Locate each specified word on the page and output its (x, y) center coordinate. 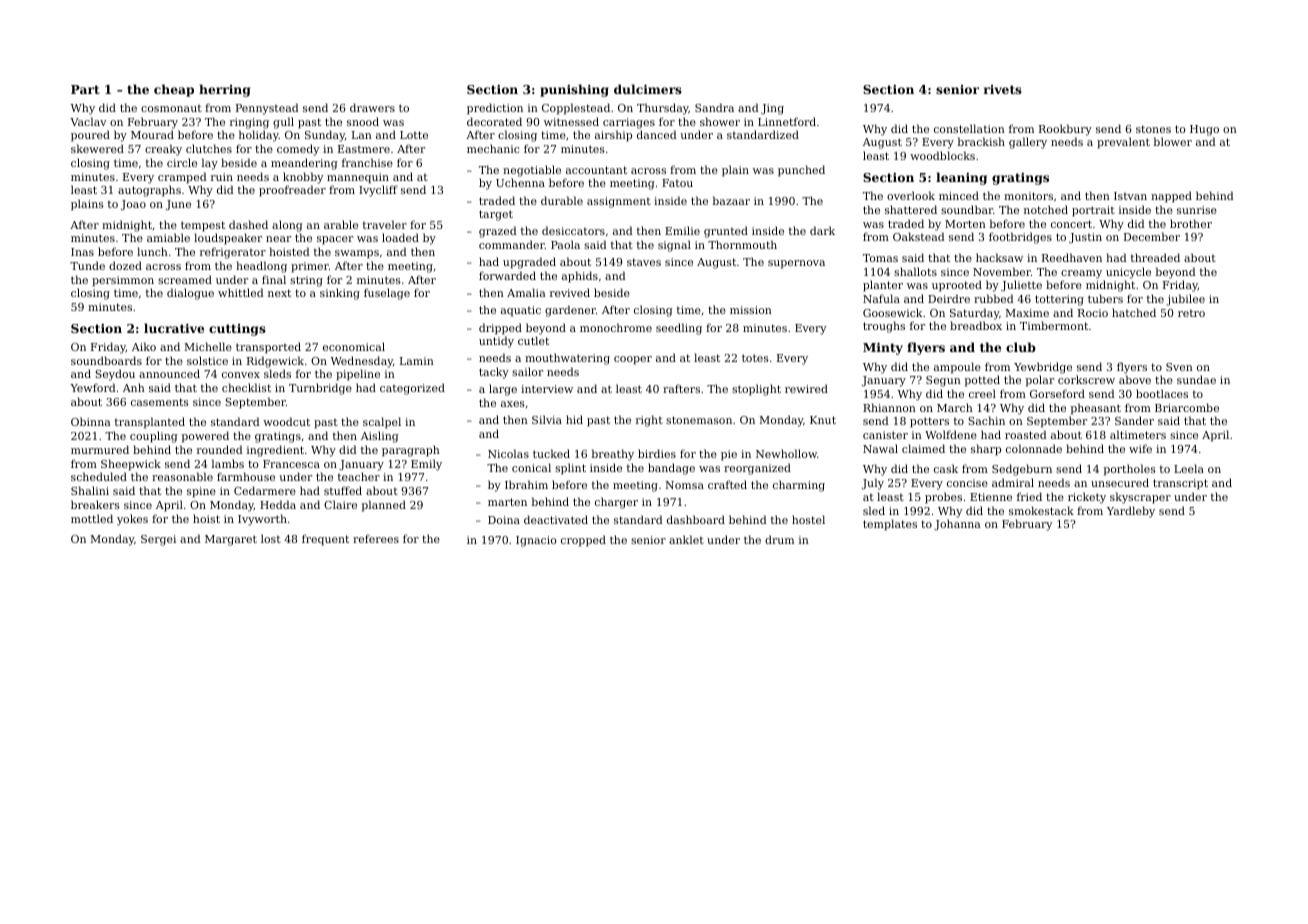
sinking (340, 294)
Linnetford (787, 121)
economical (354, 346)
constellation (969, 128)
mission (751, 310)
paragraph (411, 451)
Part (85, 89)
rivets (1003, 89)
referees (376, 538)
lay (210, 164)
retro (1191, 313)
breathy (613, 455)
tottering (1059, 300)
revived (570, 292)
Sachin (986, 420)
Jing (772, 109)
